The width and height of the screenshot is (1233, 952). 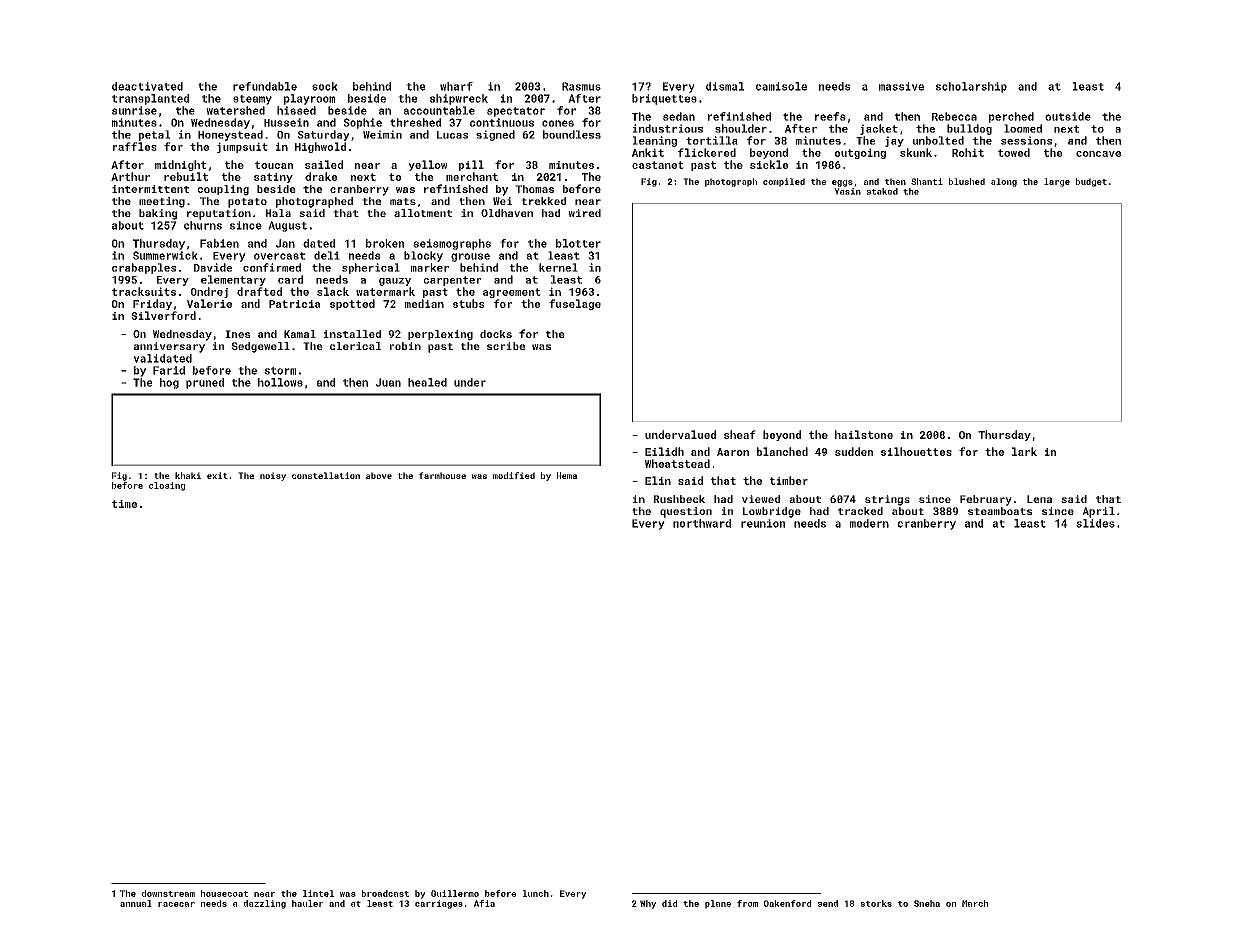 I want to click on reunion, so click(x=763, y=523).
